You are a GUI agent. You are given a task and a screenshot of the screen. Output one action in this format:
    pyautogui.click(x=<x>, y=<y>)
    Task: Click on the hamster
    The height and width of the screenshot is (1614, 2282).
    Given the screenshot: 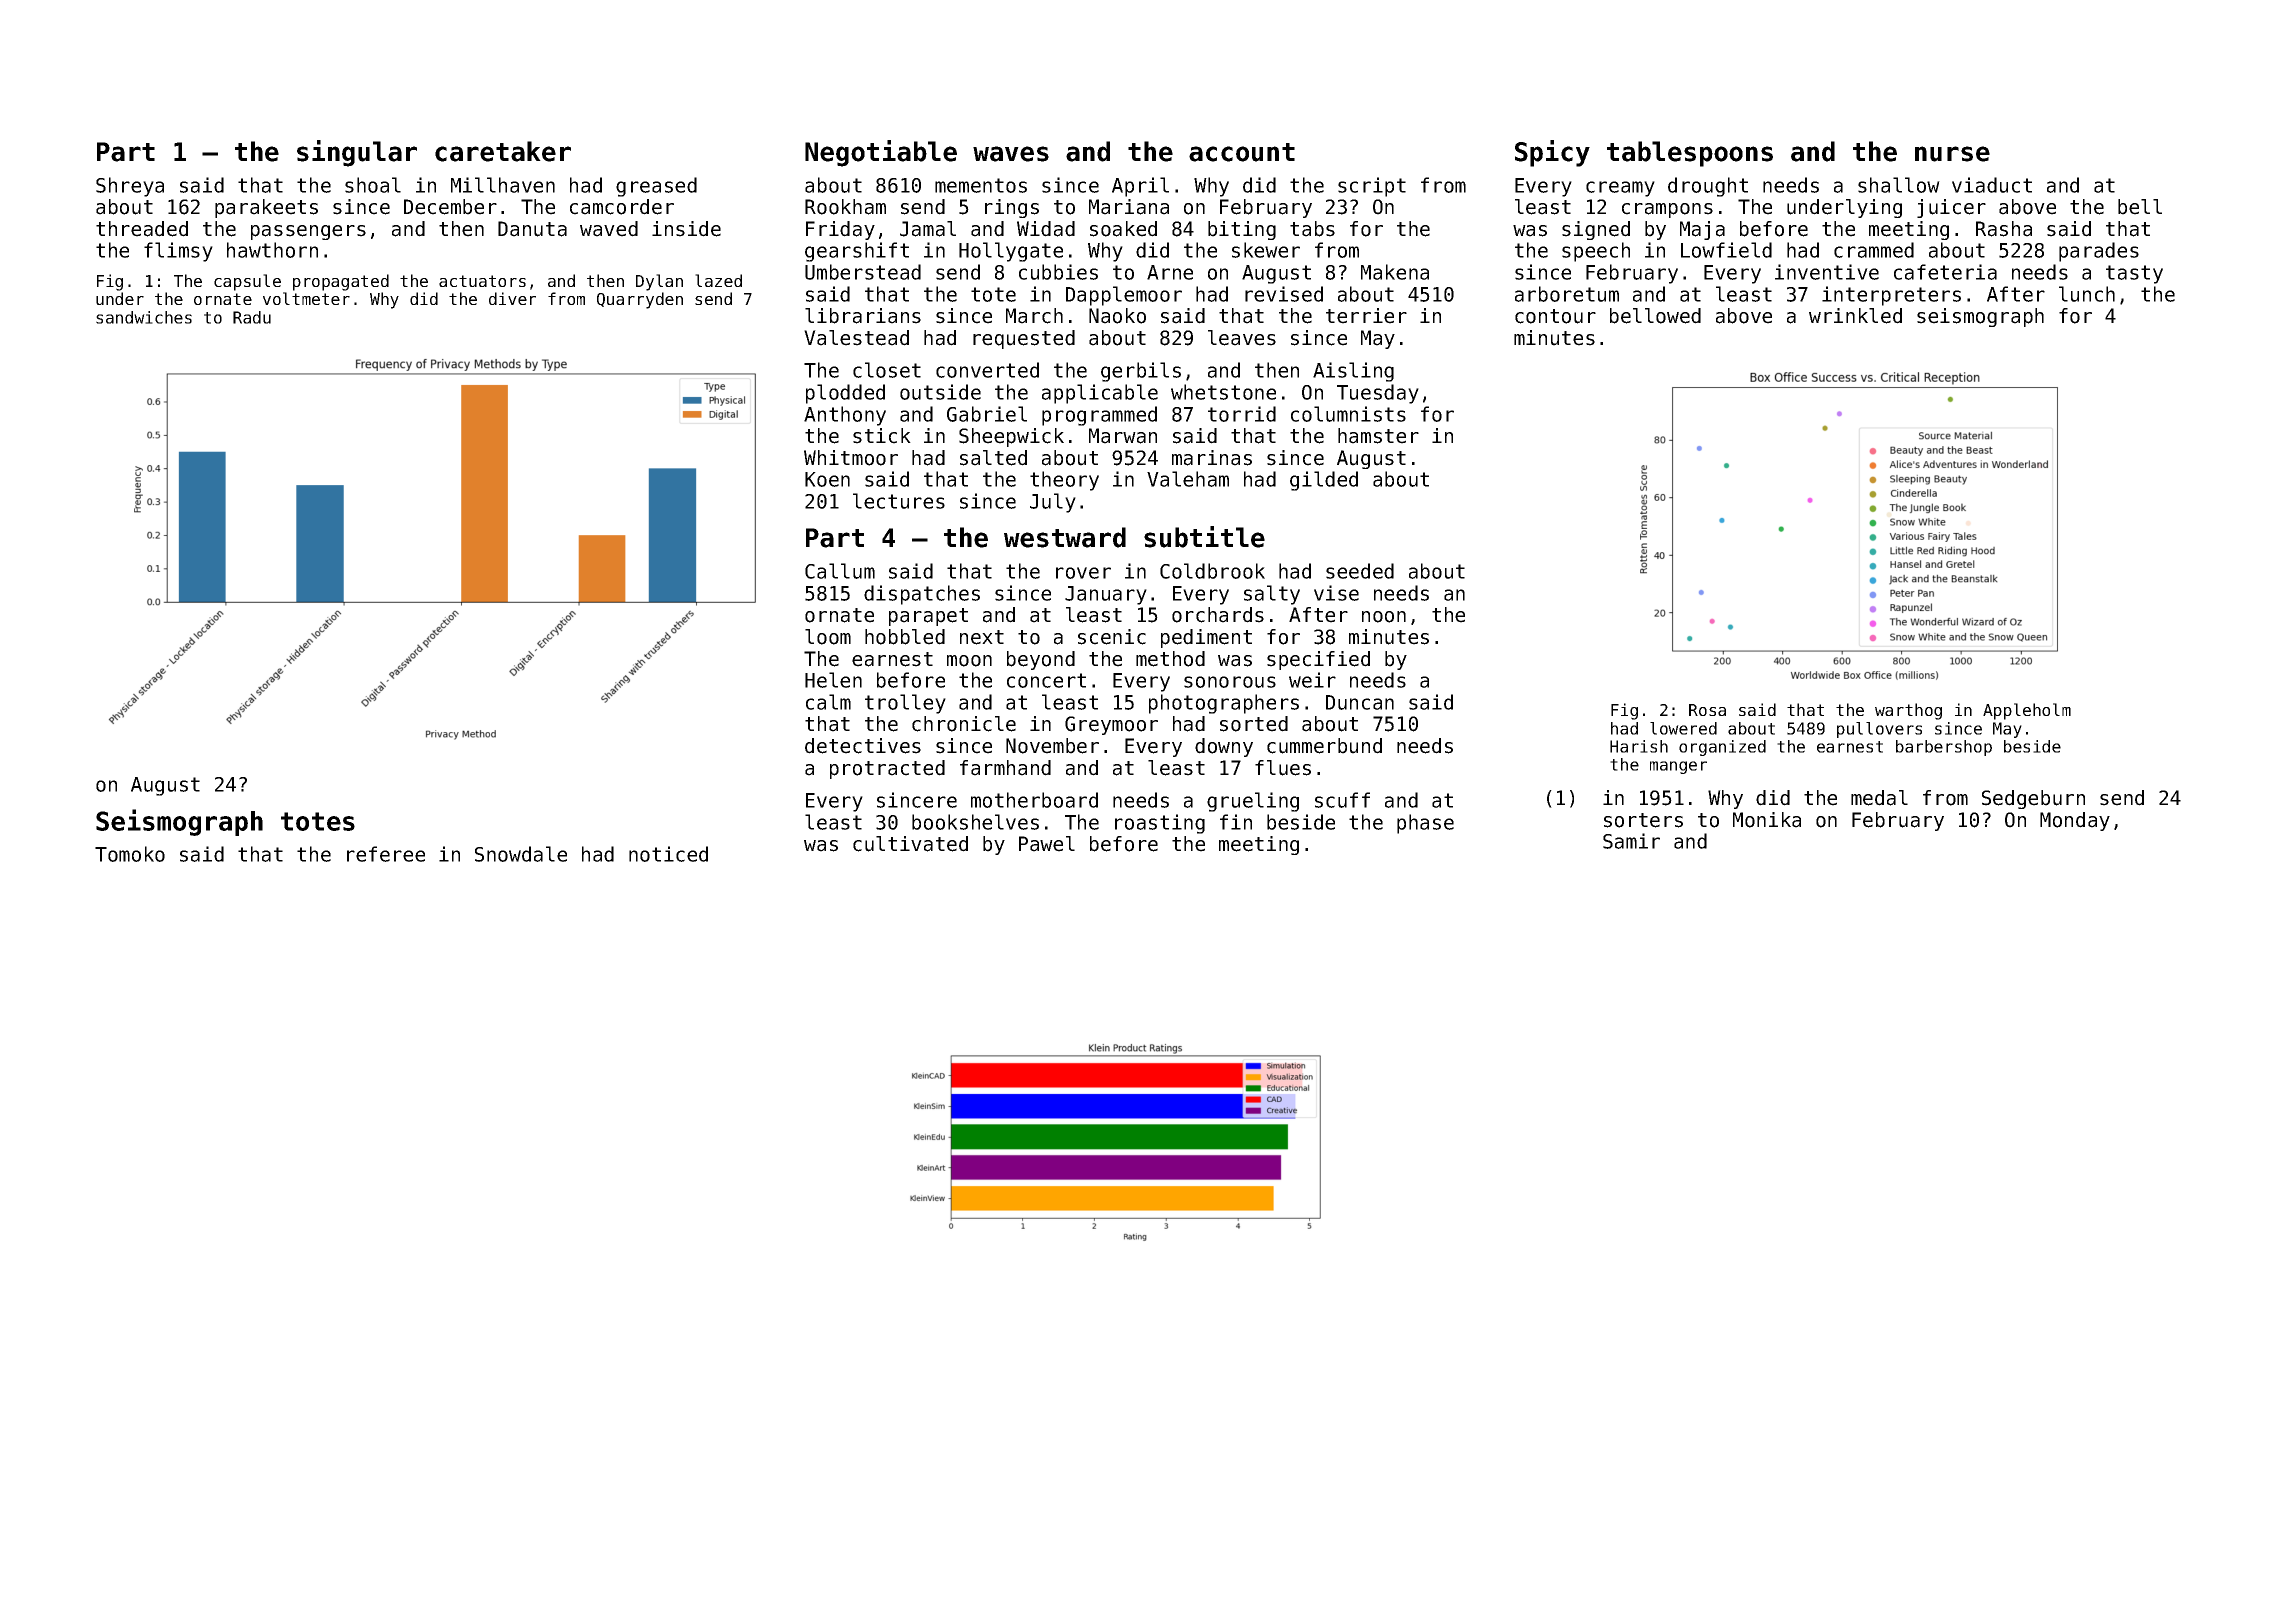 What is the action you would take?
    pyautogui.click(x=1378, y=436)
